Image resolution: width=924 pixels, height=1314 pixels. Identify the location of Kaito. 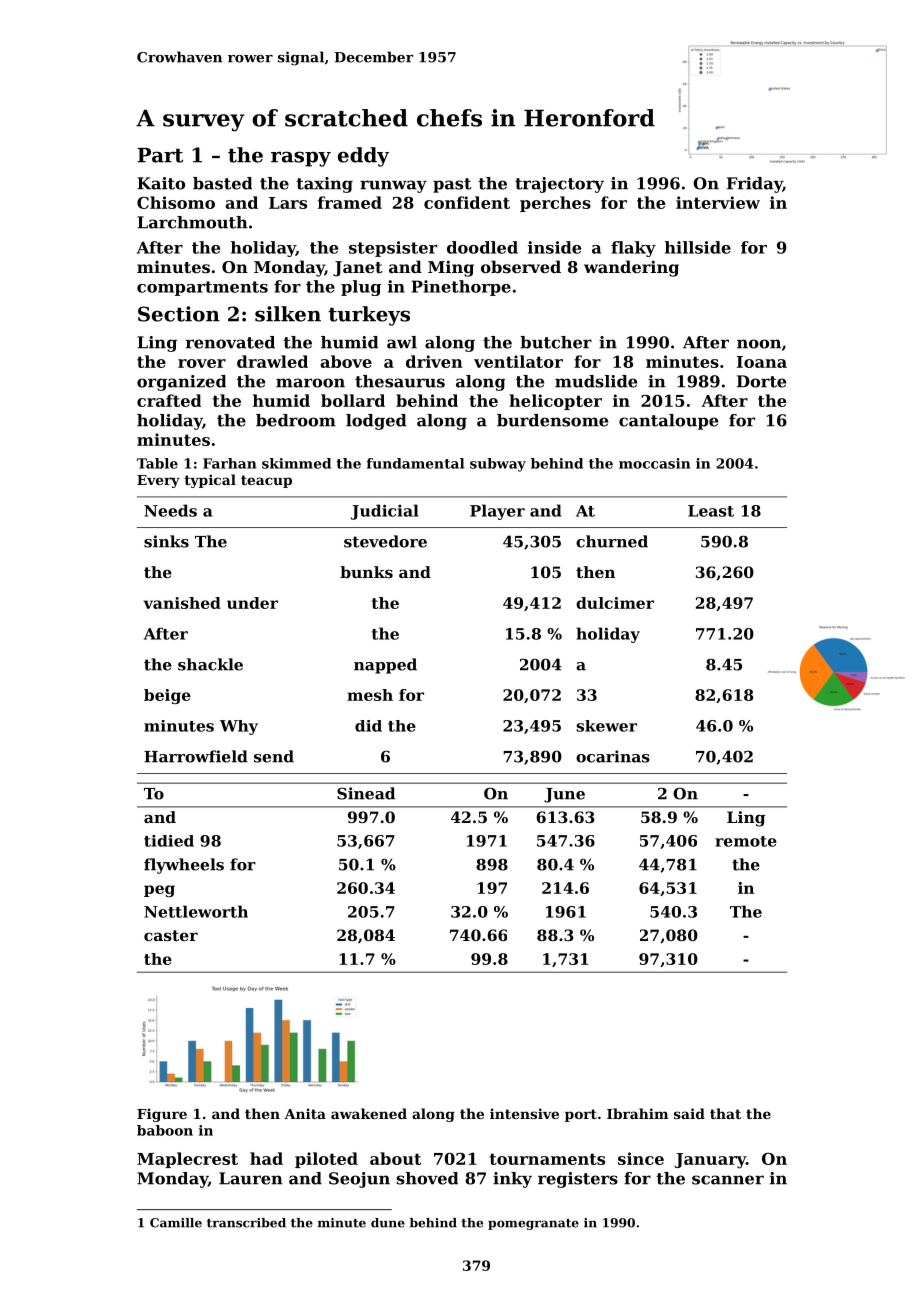
(161, 183).
